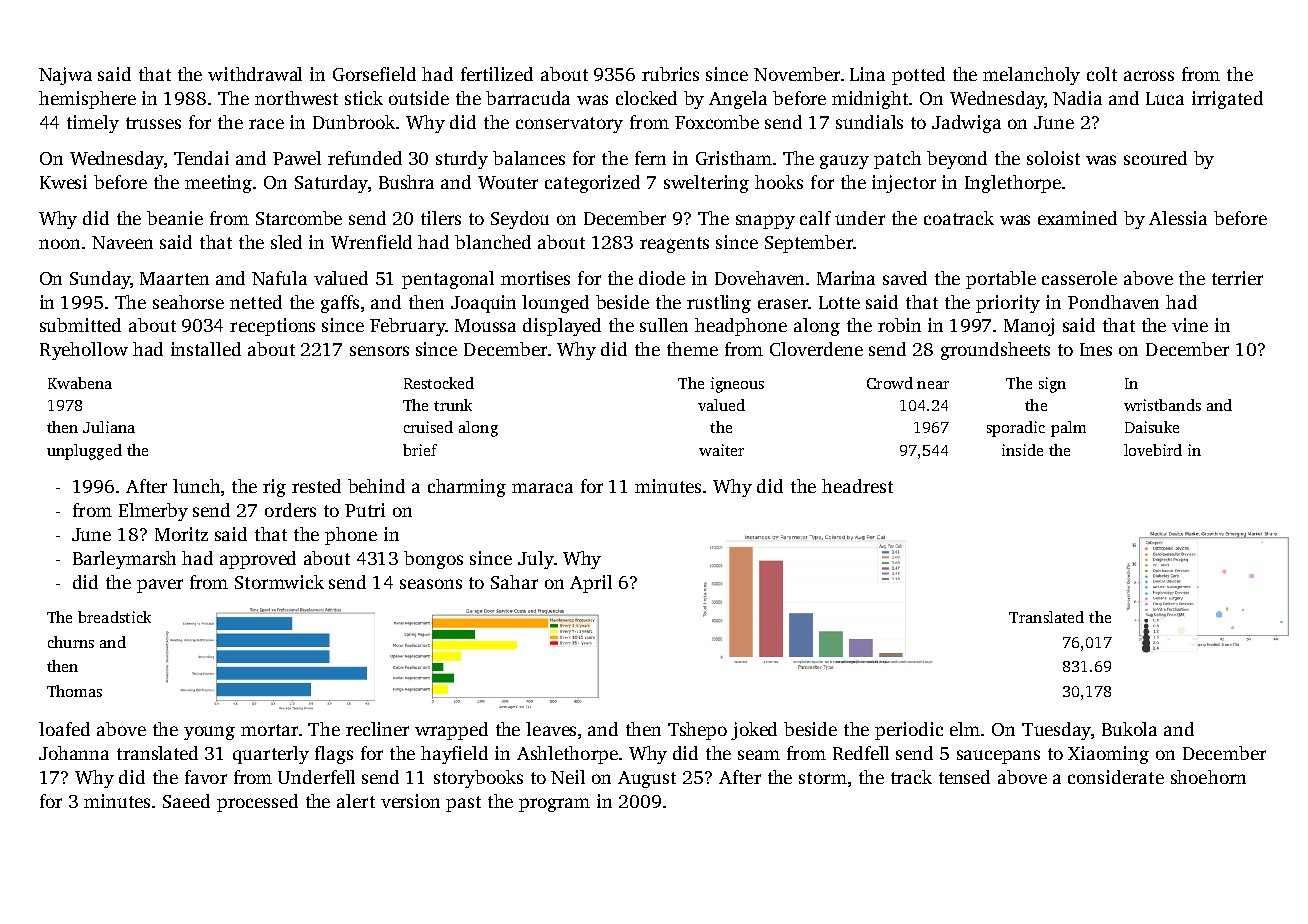  Describe the element at coordinates (65, 76) in the screenshot. I see `Najwa` at that location.
